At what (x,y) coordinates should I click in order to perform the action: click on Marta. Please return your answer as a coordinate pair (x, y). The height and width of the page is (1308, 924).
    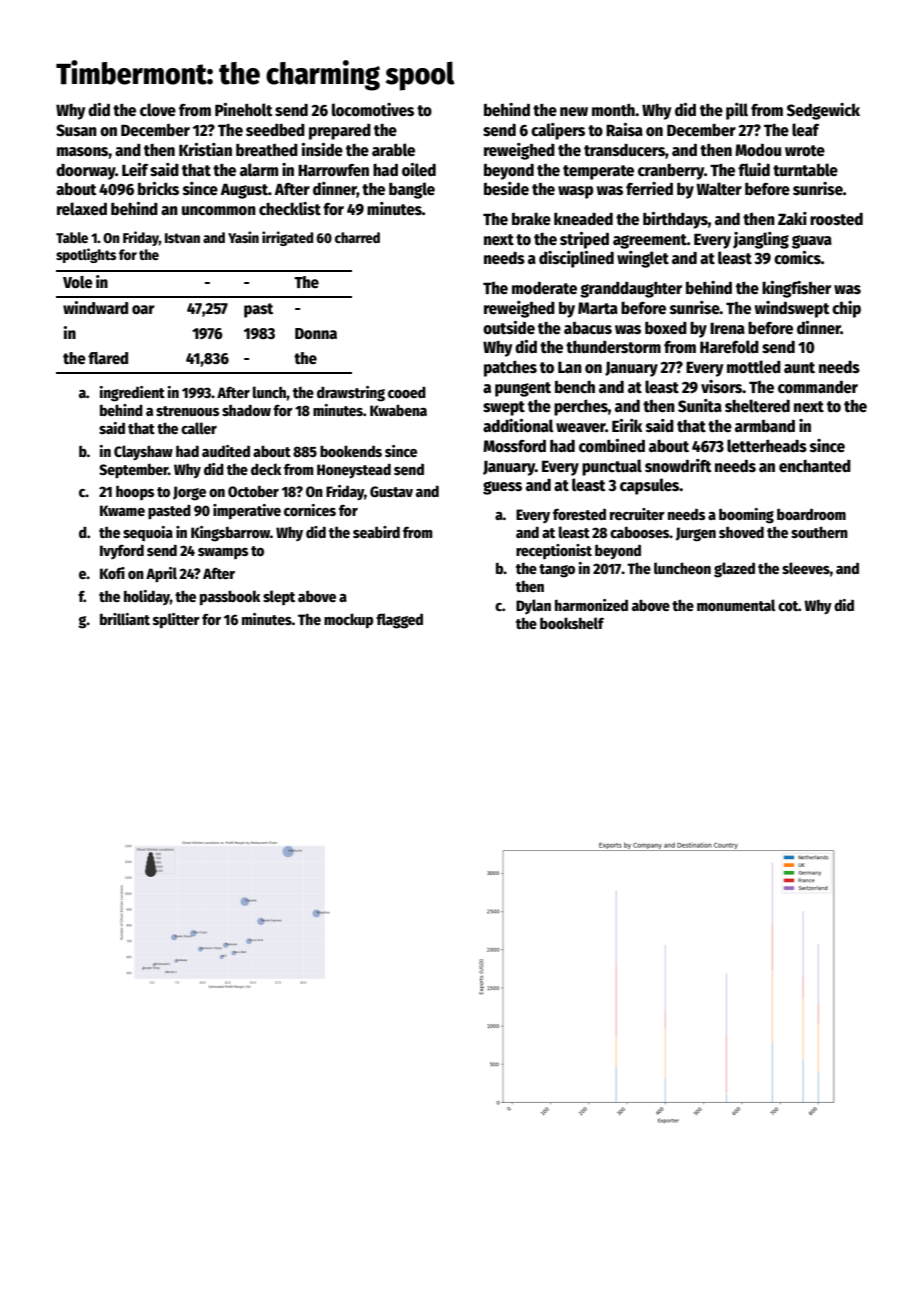
    Looking at the image, I should click on (598, 308).
